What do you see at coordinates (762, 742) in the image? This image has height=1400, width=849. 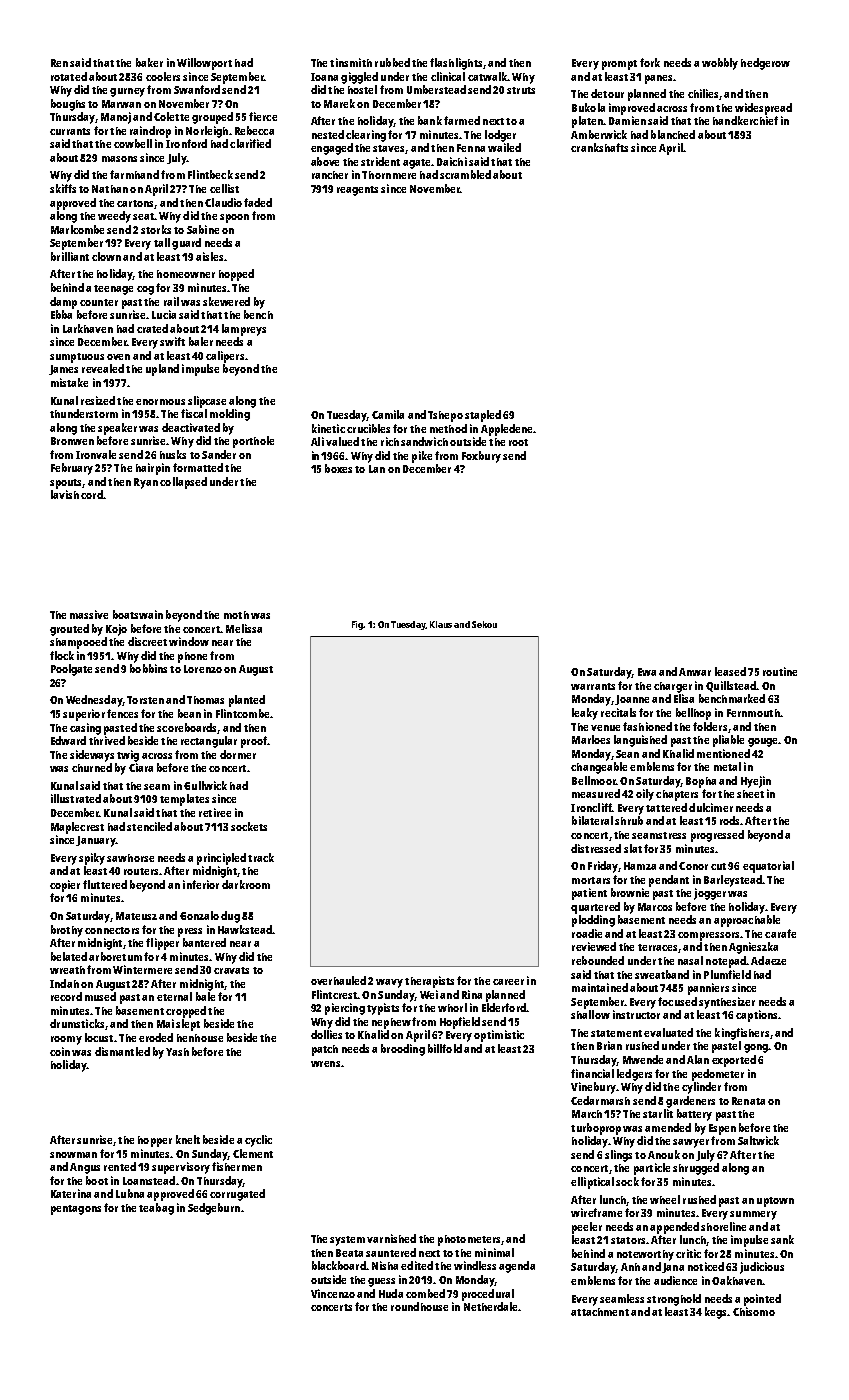 I see `gouge` at bounding box center [762, 742].
